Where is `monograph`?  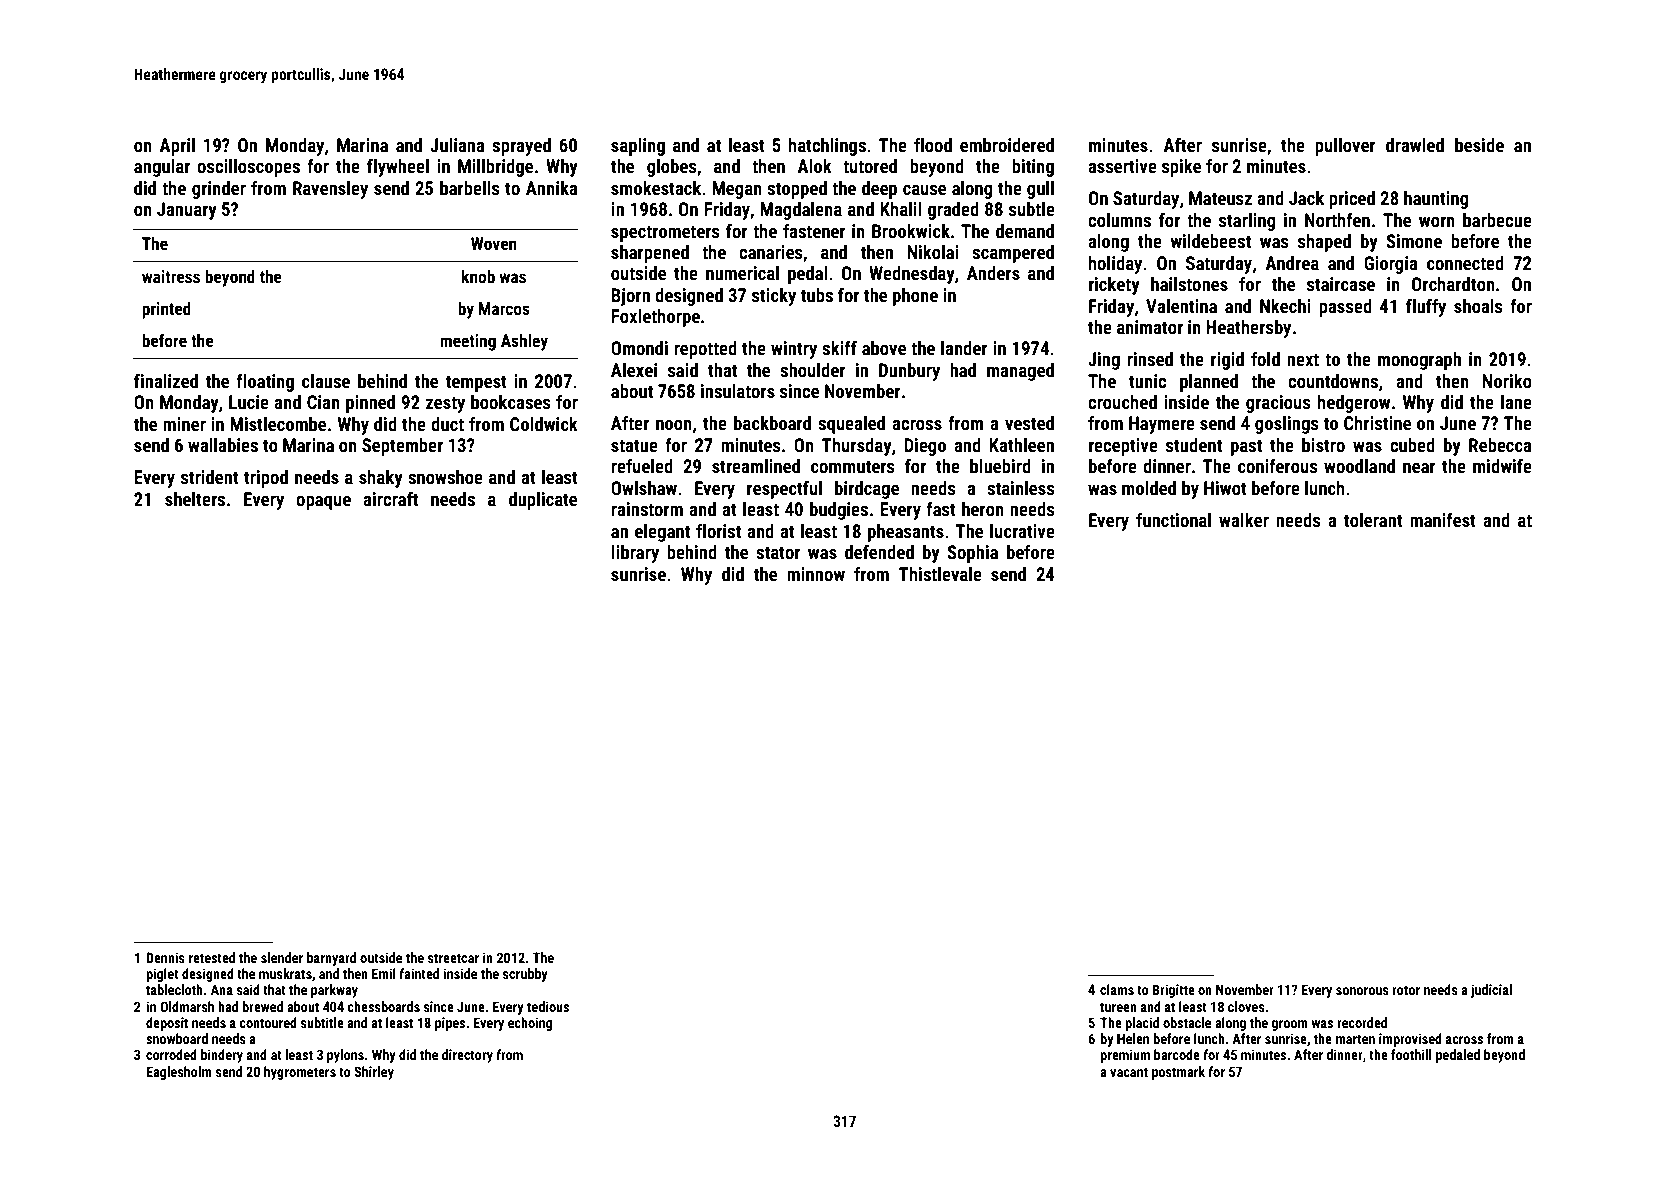 monograph is located at coordinates (1419, 361).
